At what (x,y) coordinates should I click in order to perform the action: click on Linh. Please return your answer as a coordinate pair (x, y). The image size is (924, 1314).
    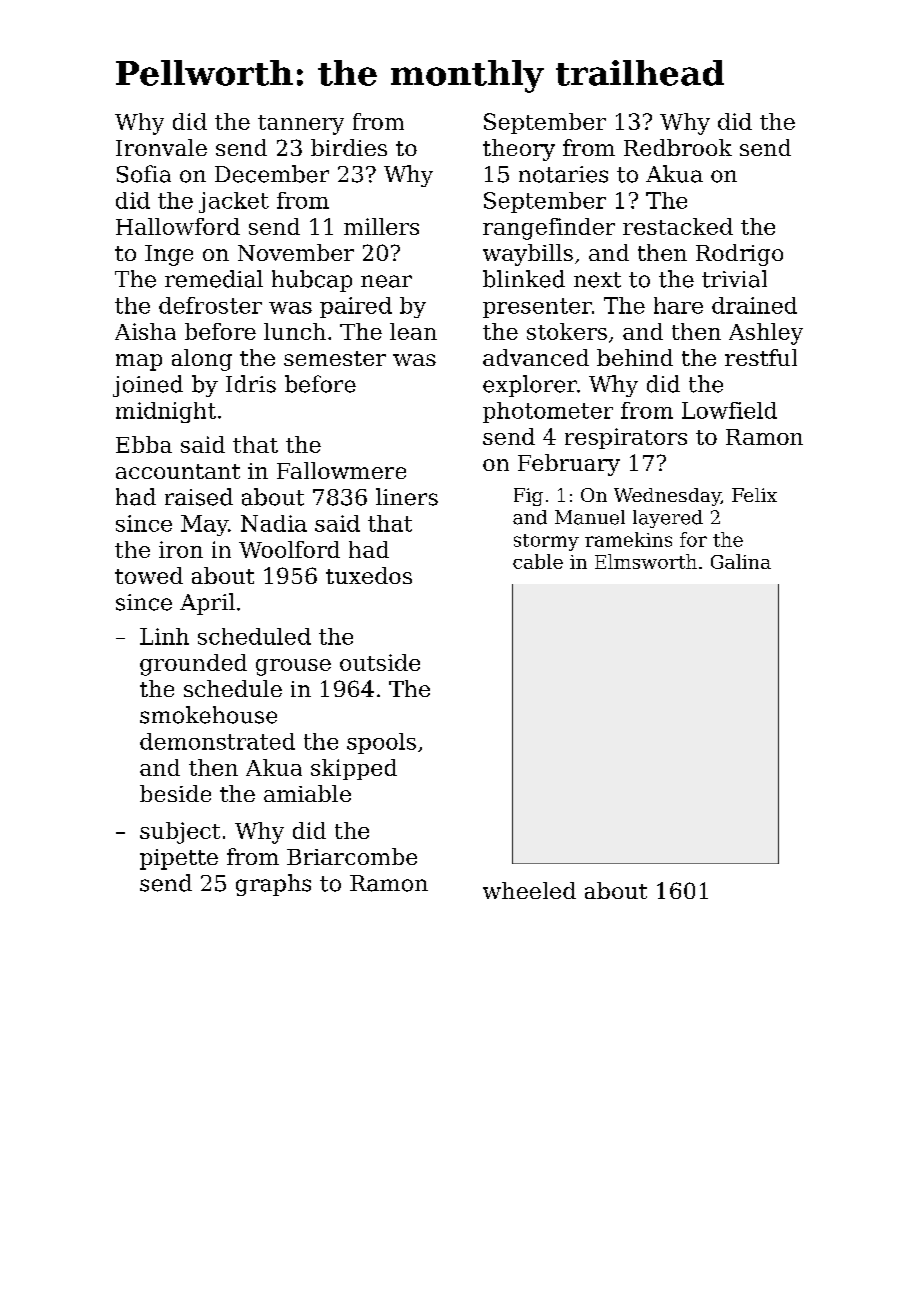
    Looking at the image, I should click on (164, 636).
